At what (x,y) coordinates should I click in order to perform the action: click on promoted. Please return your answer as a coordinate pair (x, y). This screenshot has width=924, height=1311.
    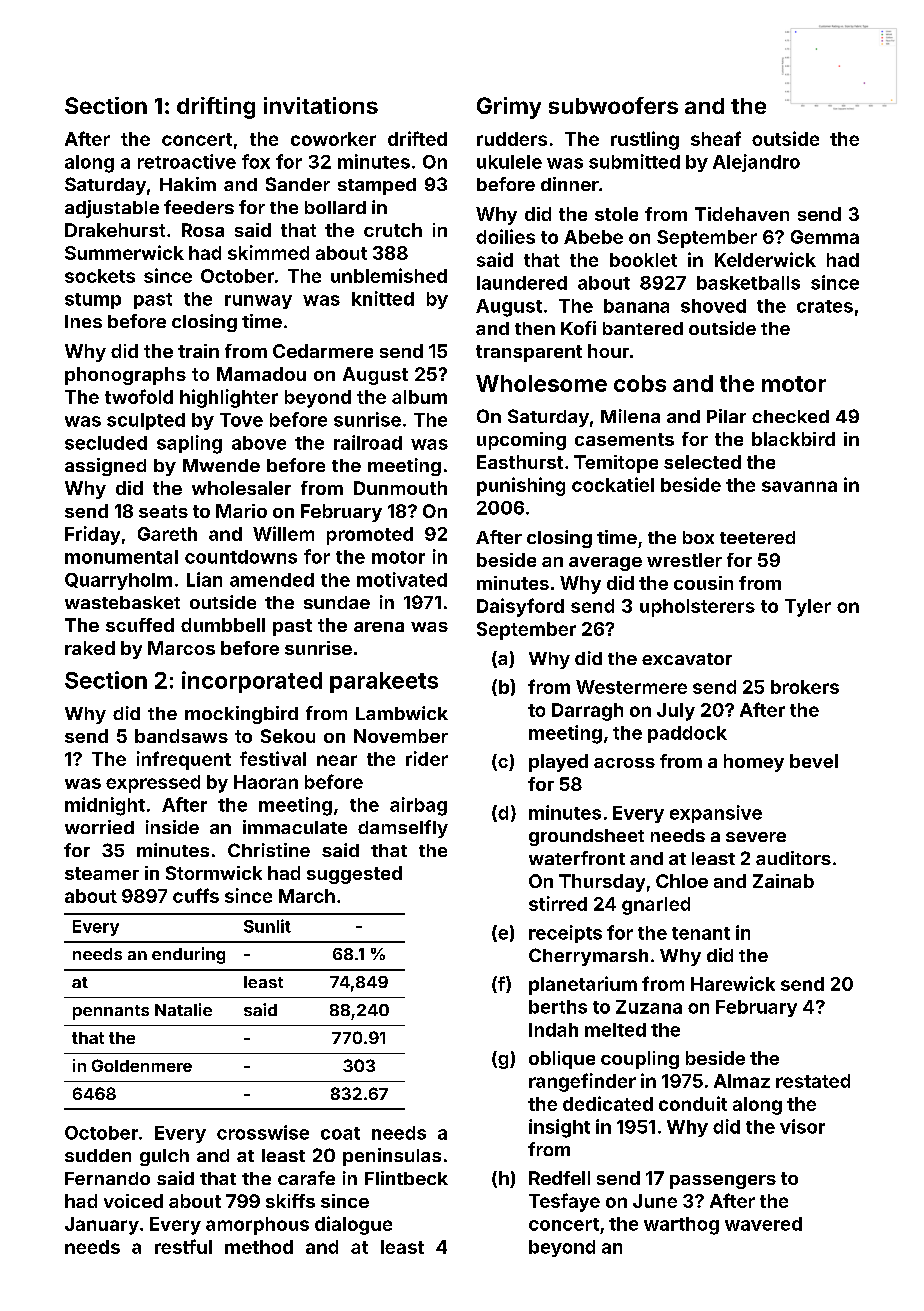
    Looking at the image, I should click on (370, 536).
